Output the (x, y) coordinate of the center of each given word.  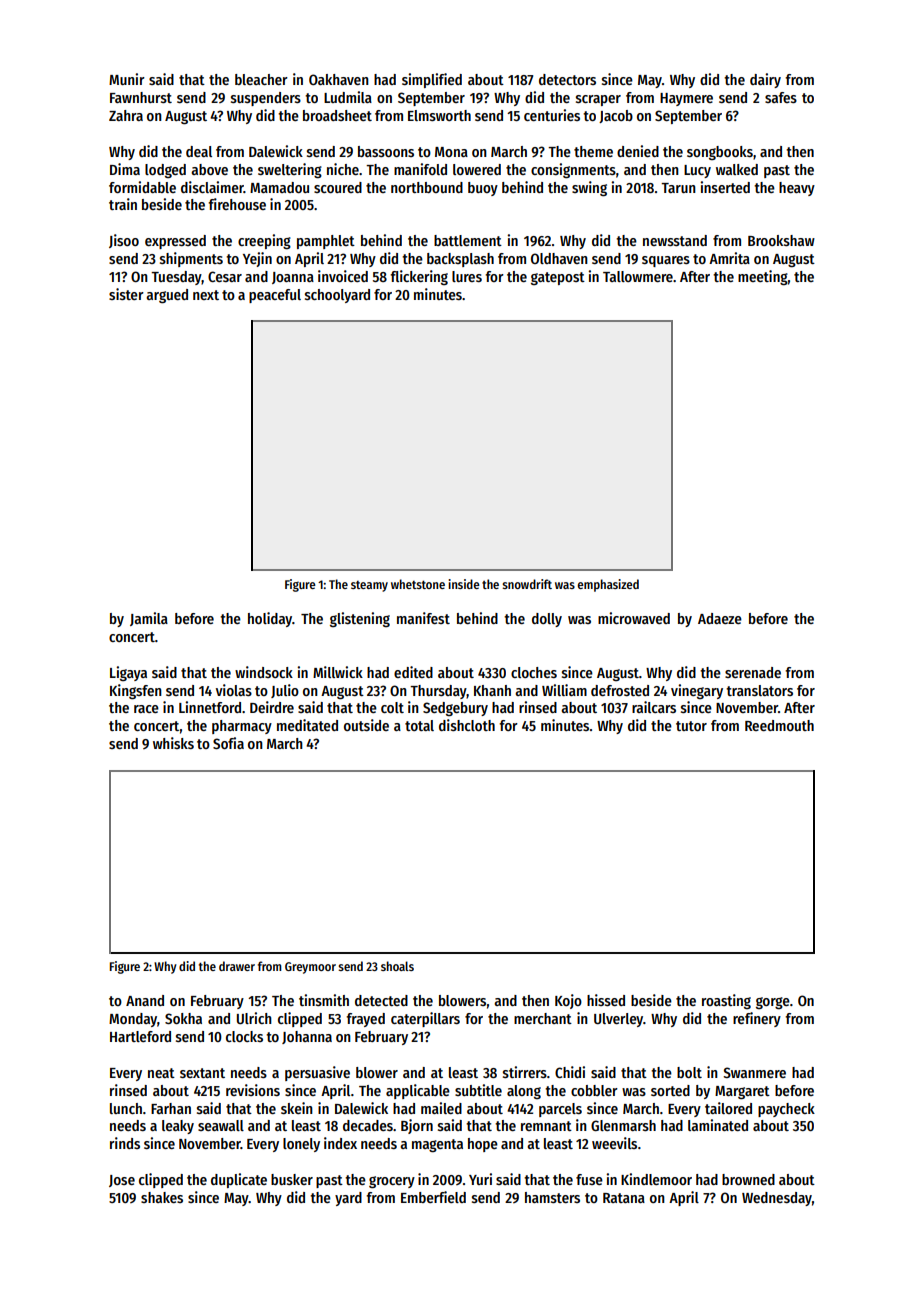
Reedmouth (779, 725)
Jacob (616, 116)
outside (366, 725)
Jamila (149, 619)
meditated (307, 725)
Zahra (126, 115)
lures (467, 276)
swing (589, 188)
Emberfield (433, 1197)
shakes (162, 1197)
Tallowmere (638, 276)
